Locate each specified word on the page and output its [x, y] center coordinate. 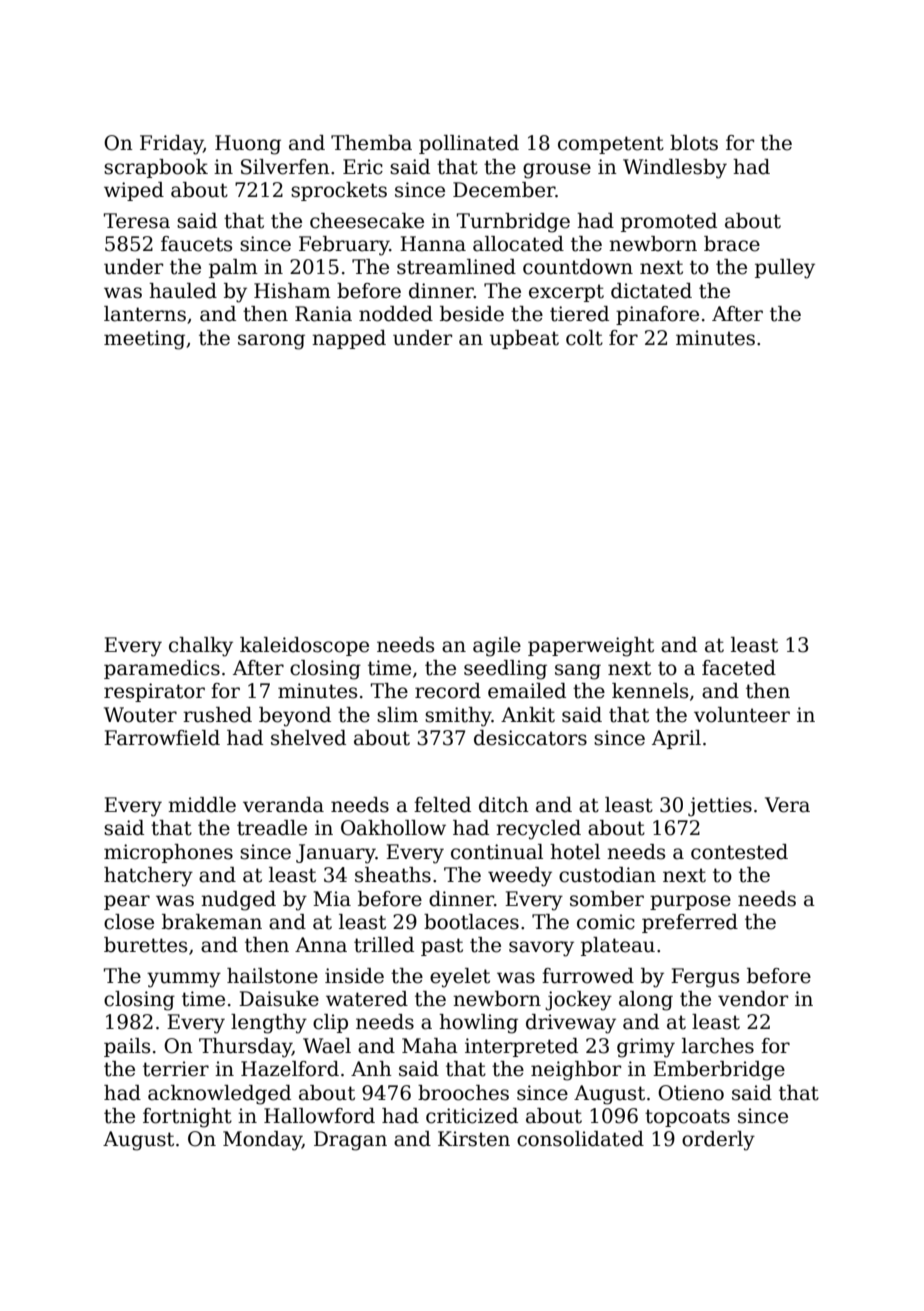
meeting [144, 340]
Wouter [140, 715]
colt [584, 338]
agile [497, 647]
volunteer [742, 715]
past [442, 947]
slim [397, 715]
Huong [248, 145]
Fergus [705, 978]
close [129, 922]
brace [732, 244]
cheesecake [367, 221]
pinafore [657, 315]
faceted [739, 668]
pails [127, 1047]
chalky [201, 647]
